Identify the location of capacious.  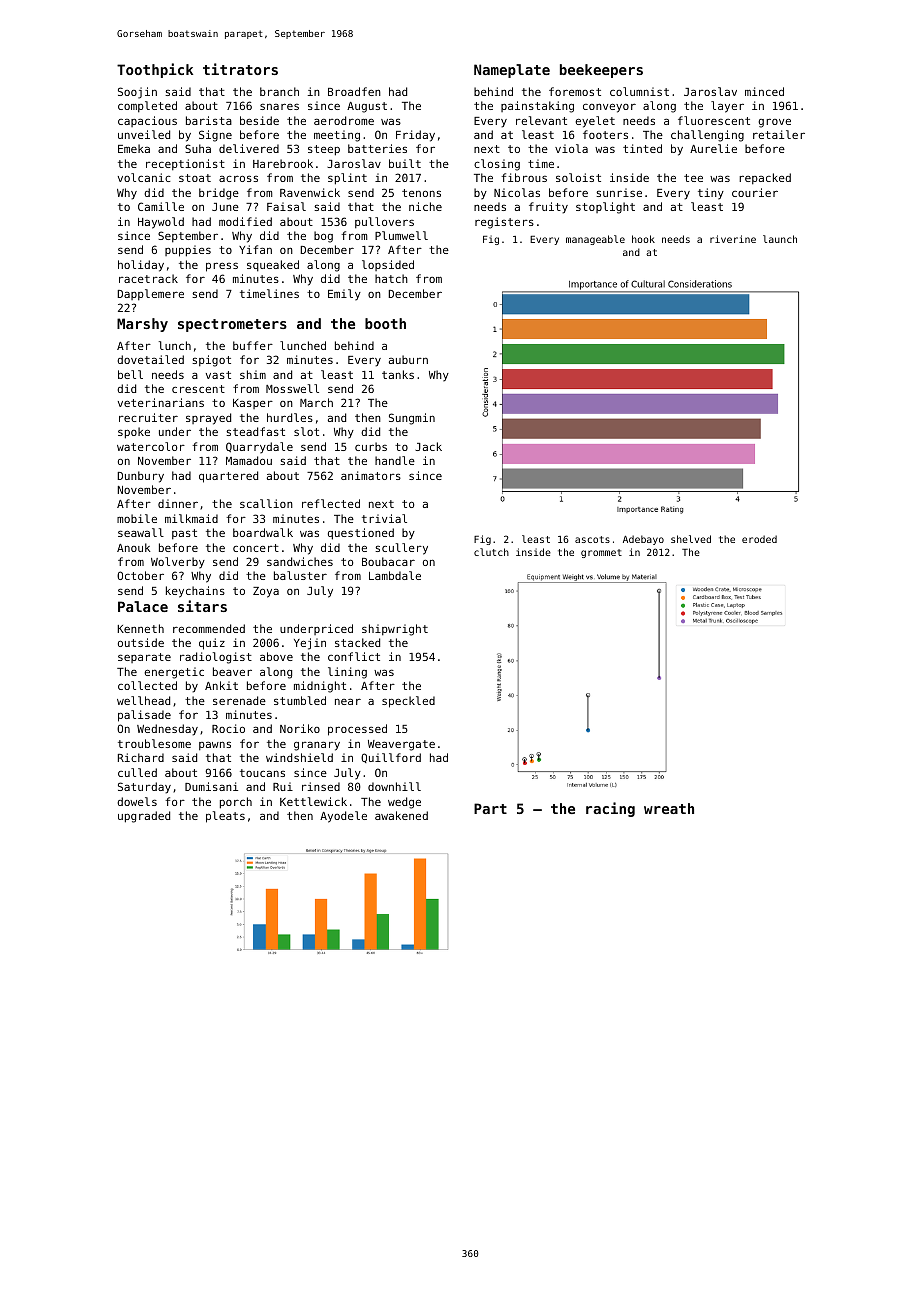
(147, 121).
